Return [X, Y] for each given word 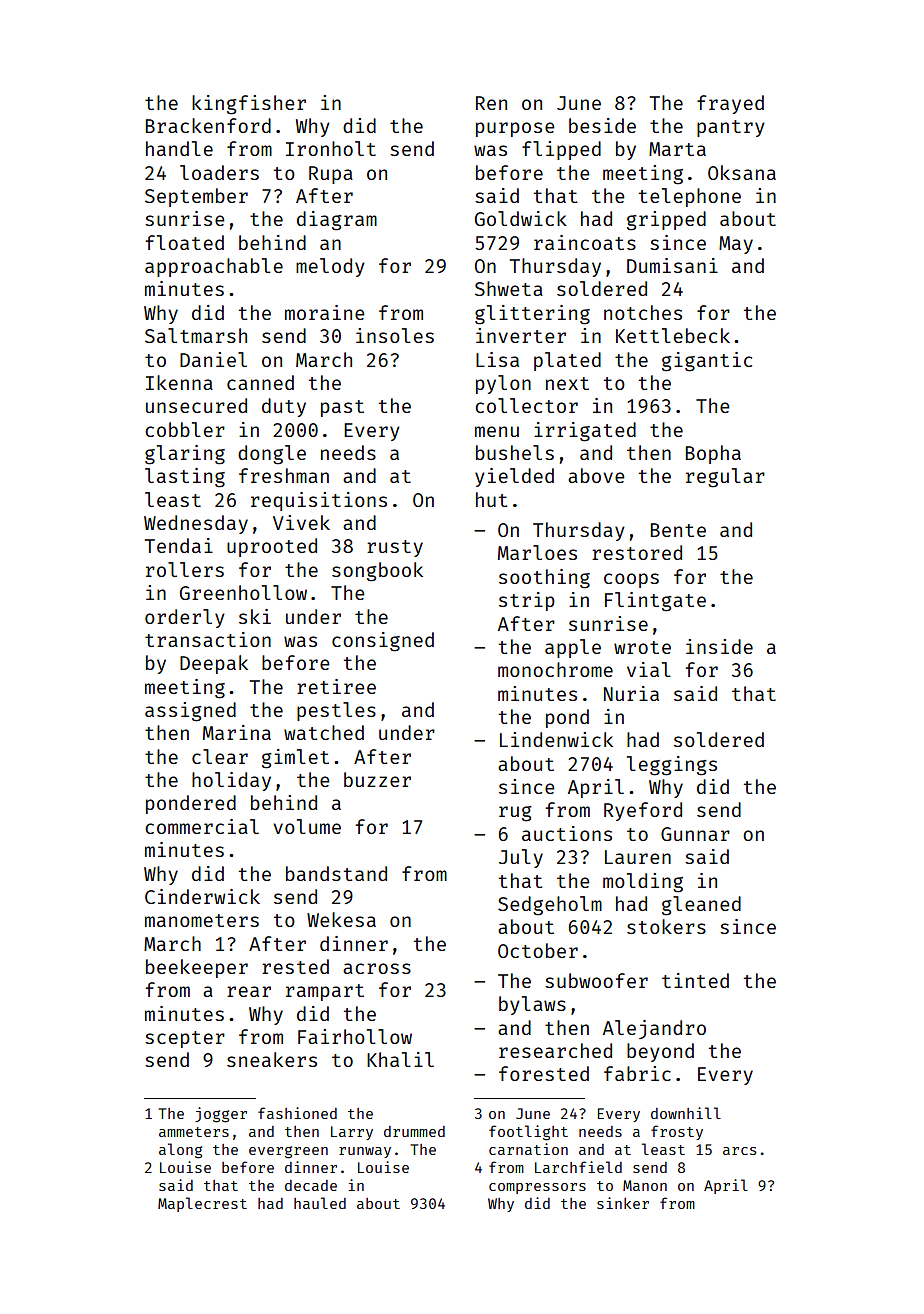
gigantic [707, 362]
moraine [324, 312]
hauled [320, 1203]
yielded [514, 477]
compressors [537, 1188]
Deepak [214, 664]
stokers [666, 926]
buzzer [377, 779]
